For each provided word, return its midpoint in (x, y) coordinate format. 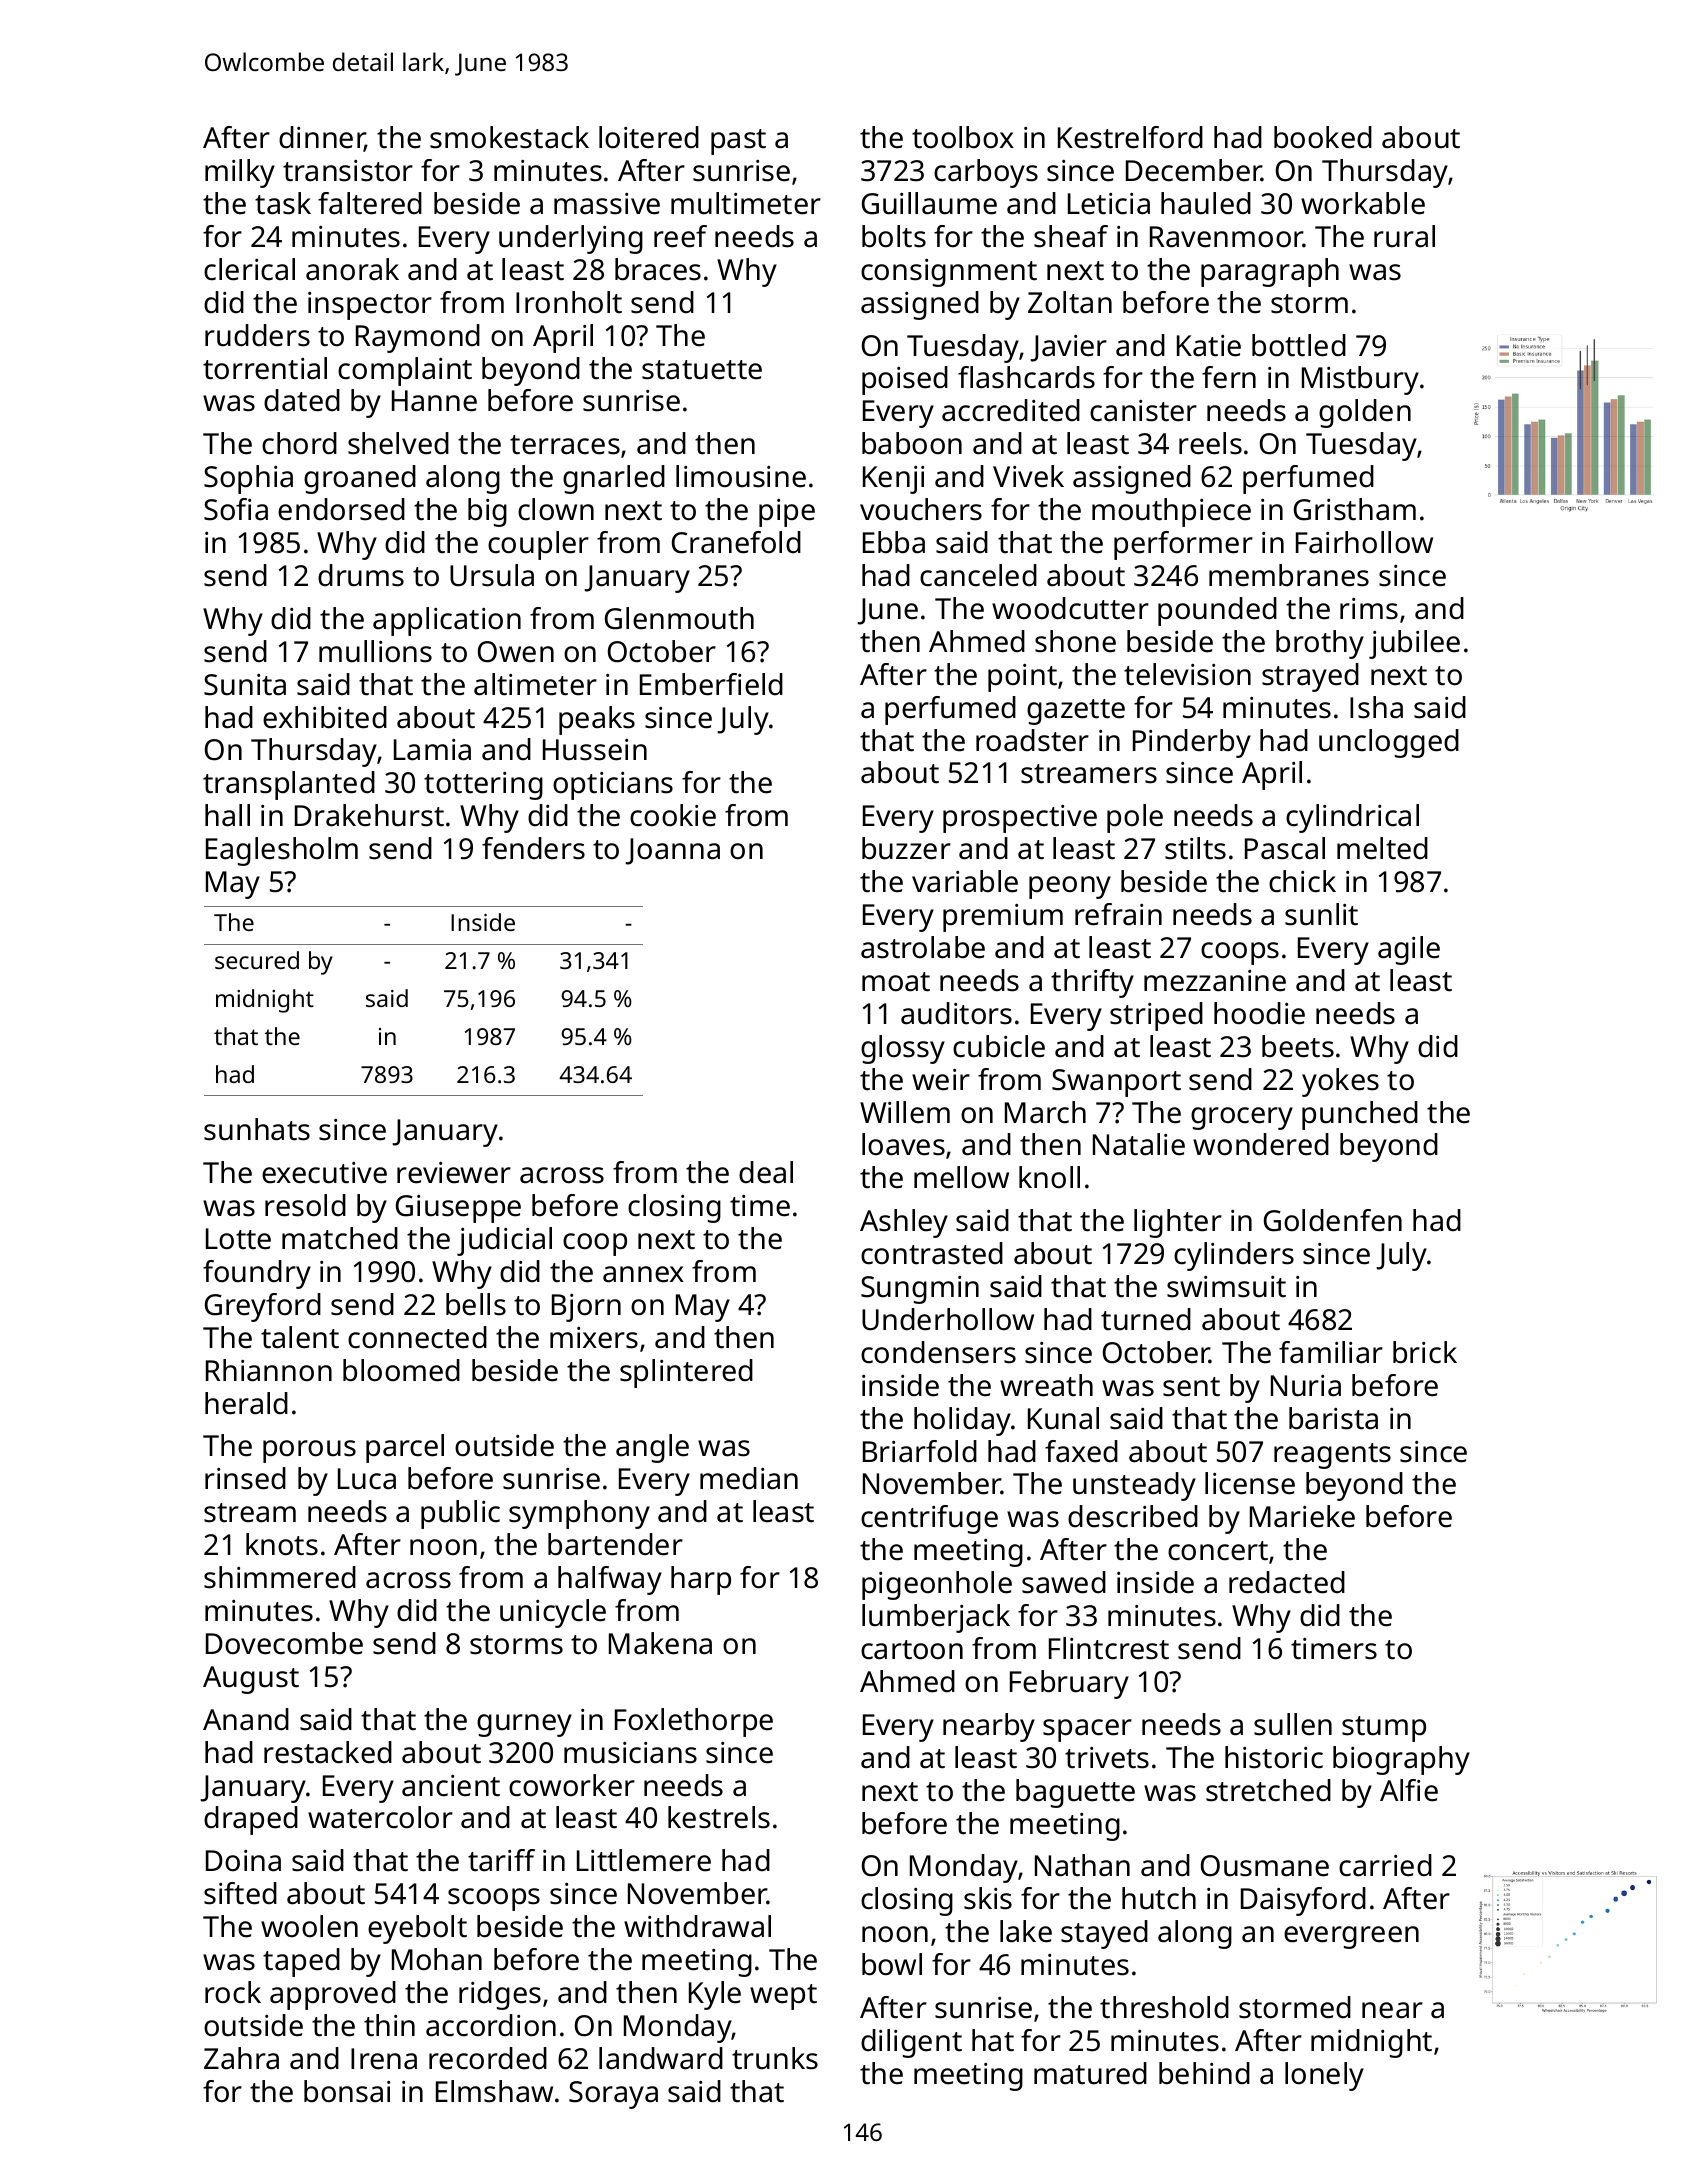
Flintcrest (1109, 1648)
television (1187, 674)
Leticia (1109, 204)
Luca (367, 1479)
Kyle (715, 1995)
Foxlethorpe (694, 1722)
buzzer (906, 848)
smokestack (509, 137)
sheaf (1071, 236)
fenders (533, 848)
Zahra (241, 2058)
